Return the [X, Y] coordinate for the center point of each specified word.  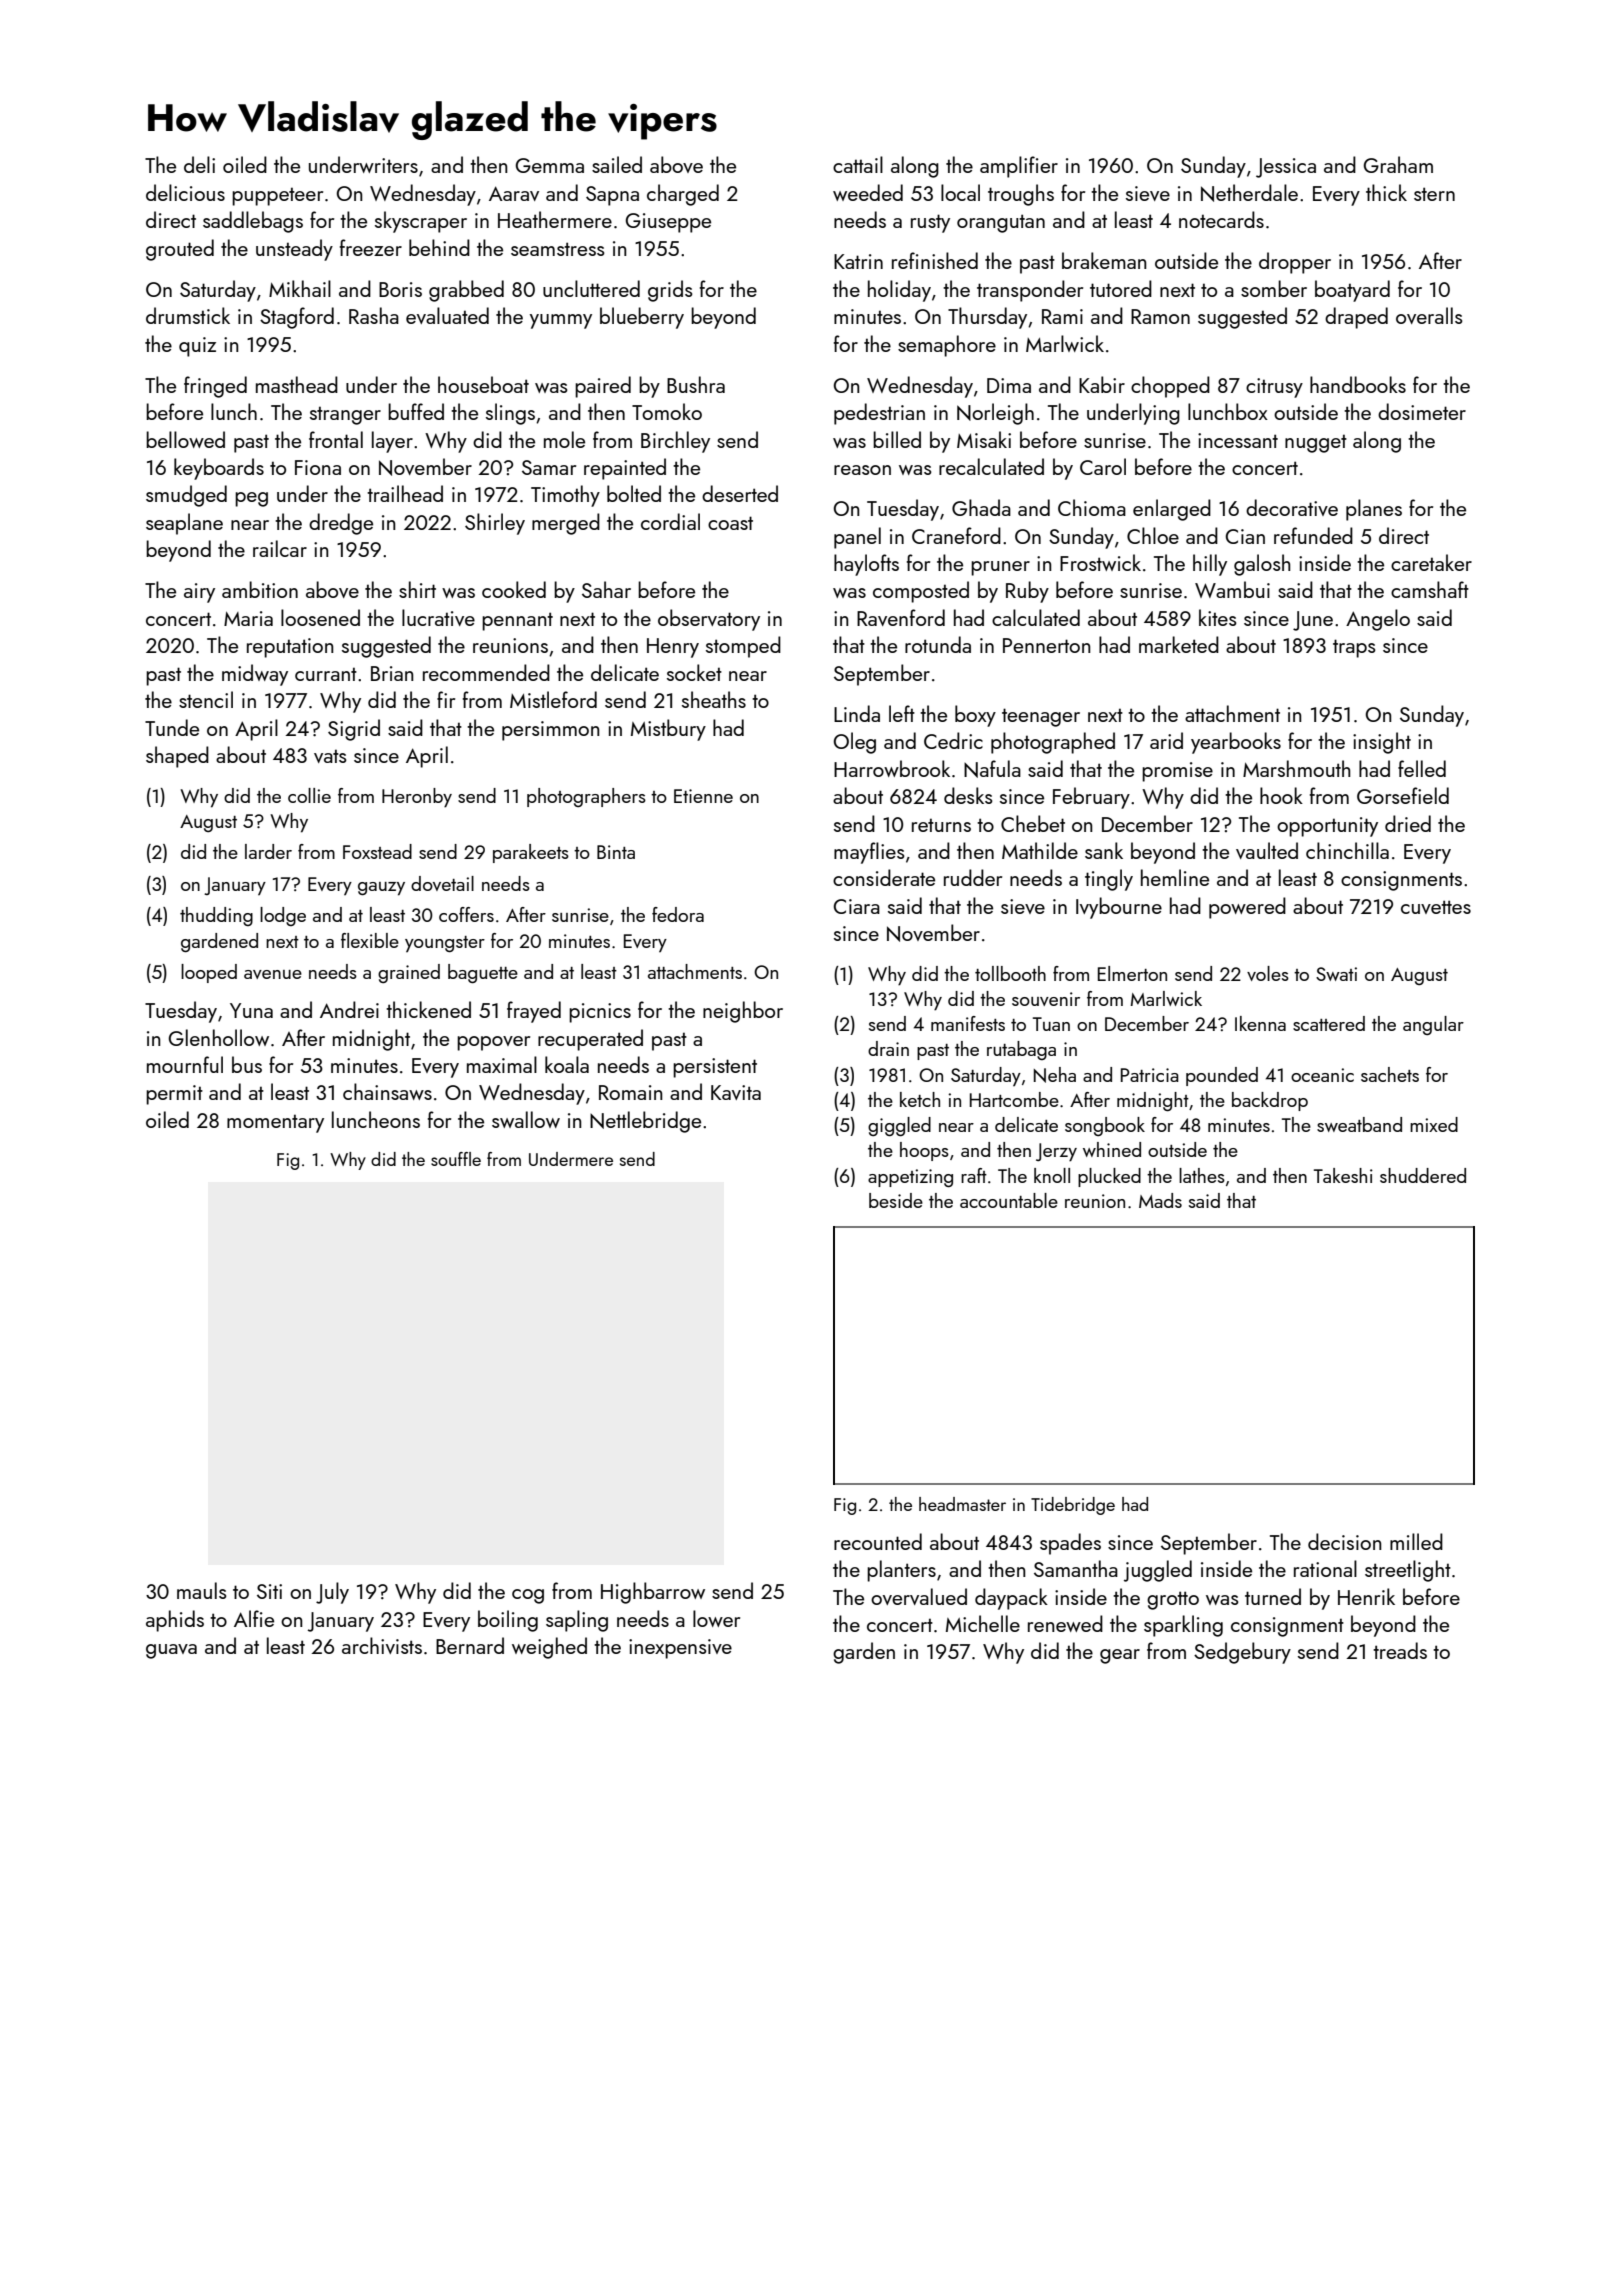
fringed [215, 387]
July [332, 1593]
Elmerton [1132, 973]
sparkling [1183, 1626]
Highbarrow [653, 1593]
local [960, 192]
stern [1434, 194]
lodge [283, 916]
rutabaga [1021, 1050]
